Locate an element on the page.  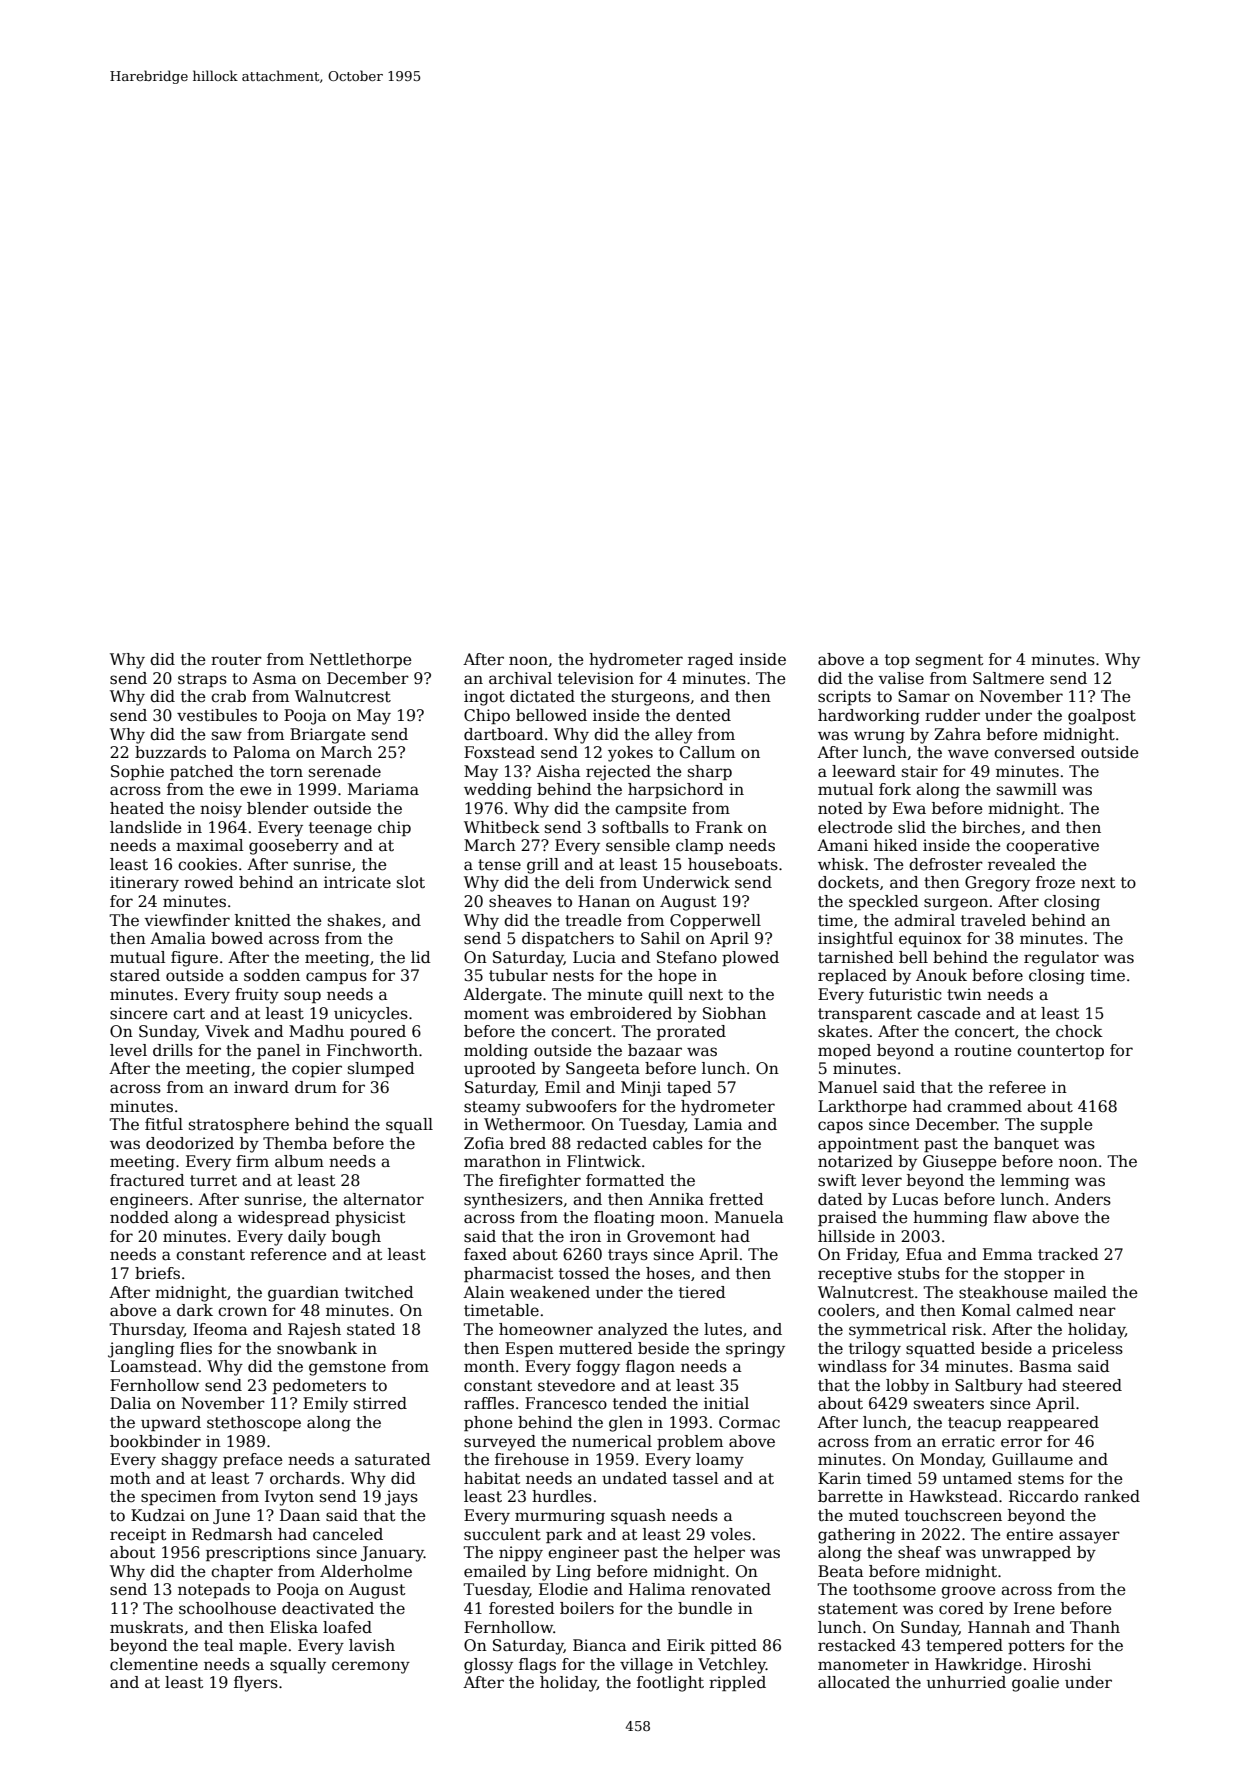
briefs is located at coordinates (157, 1273).
